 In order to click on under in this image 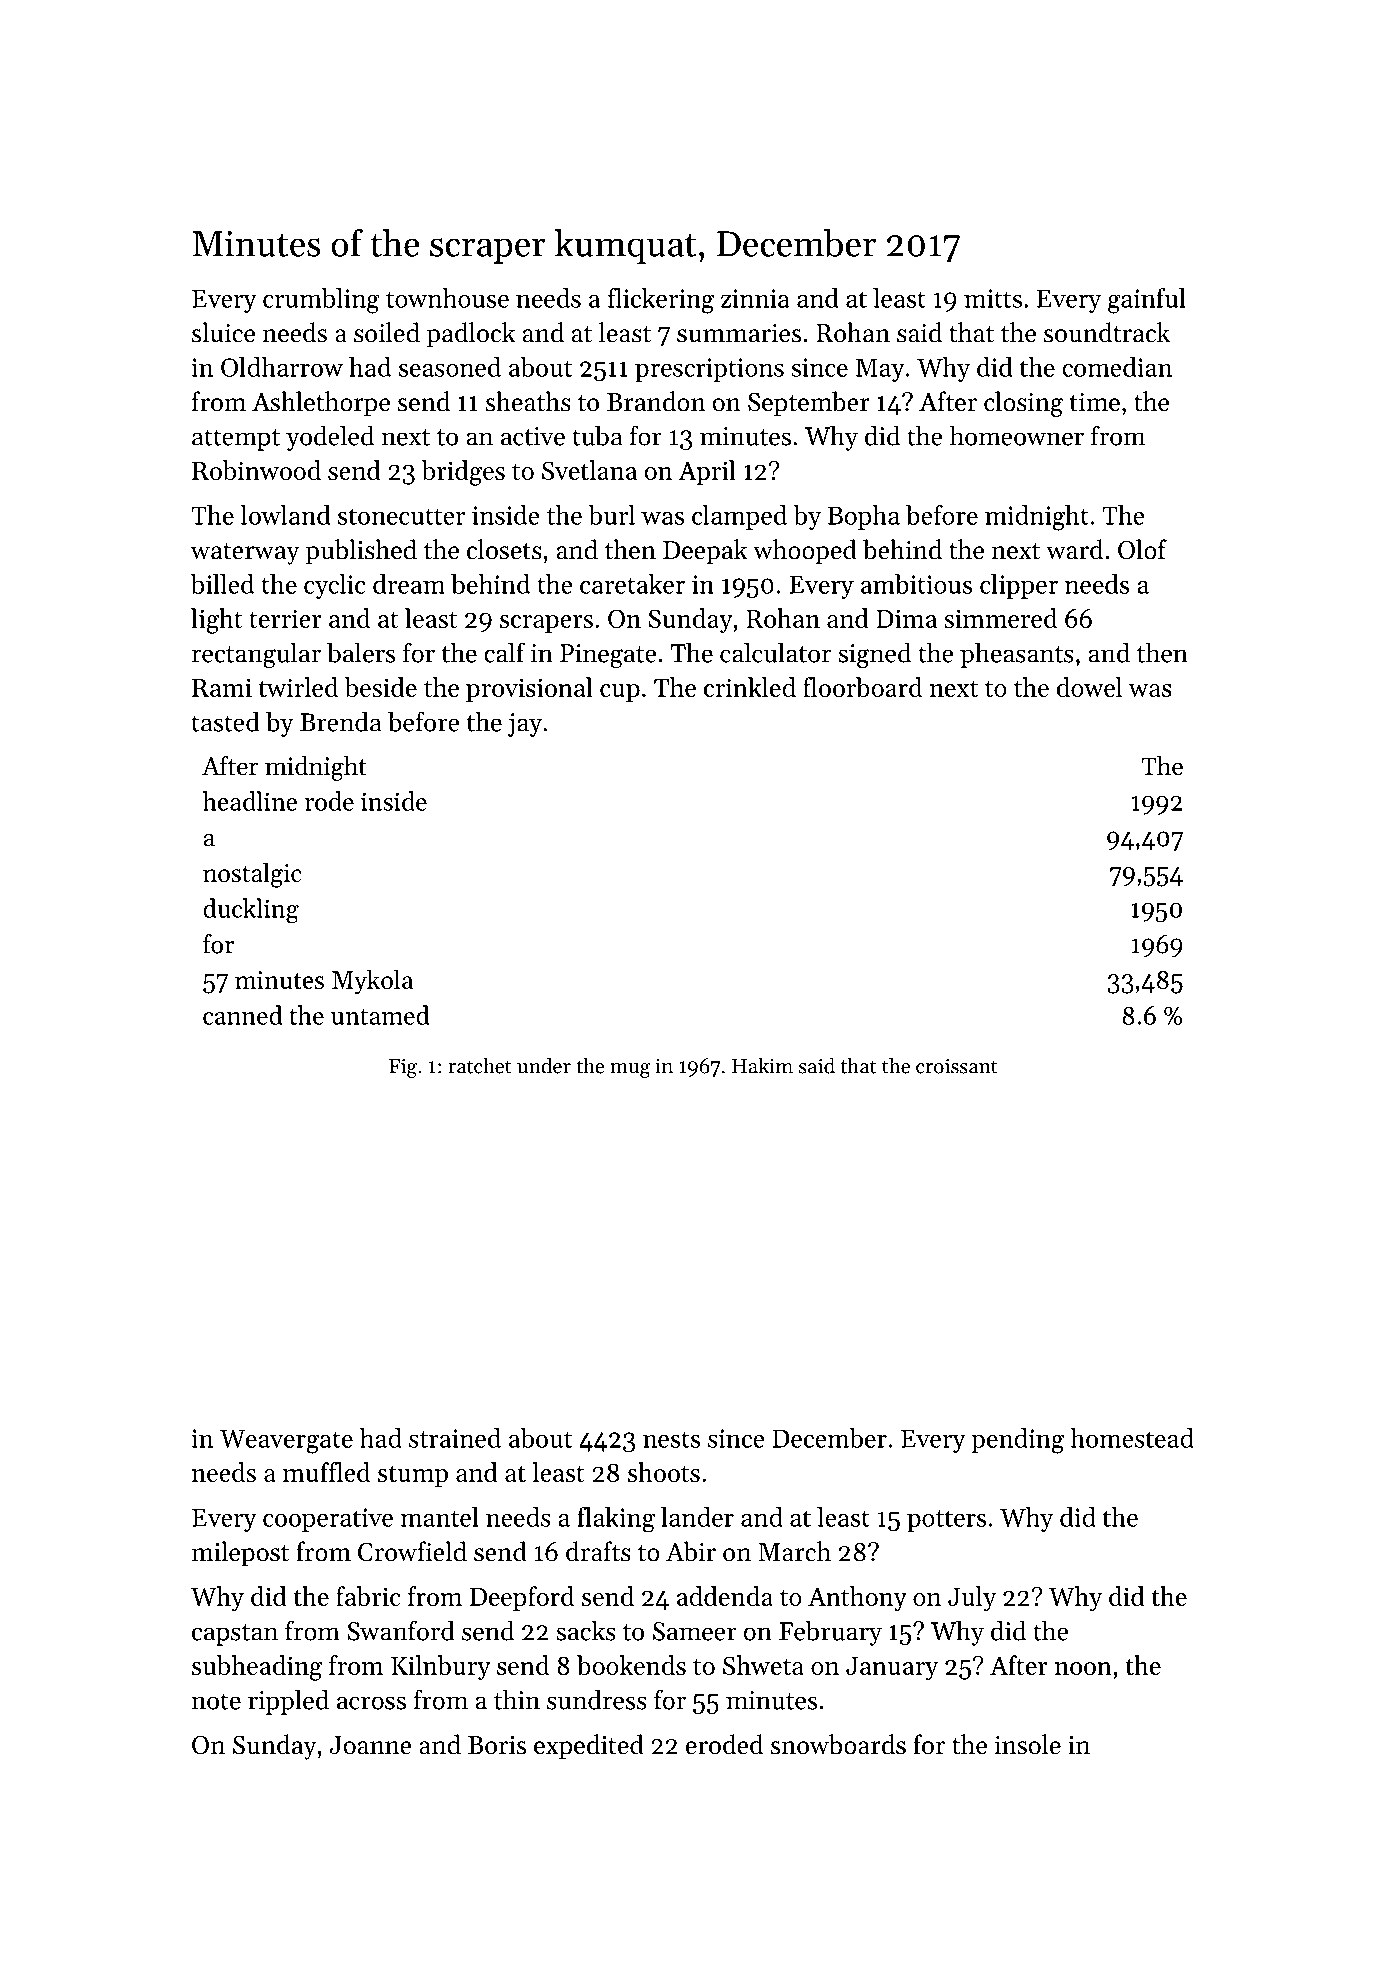, I will do `click(544, 1065)`.
